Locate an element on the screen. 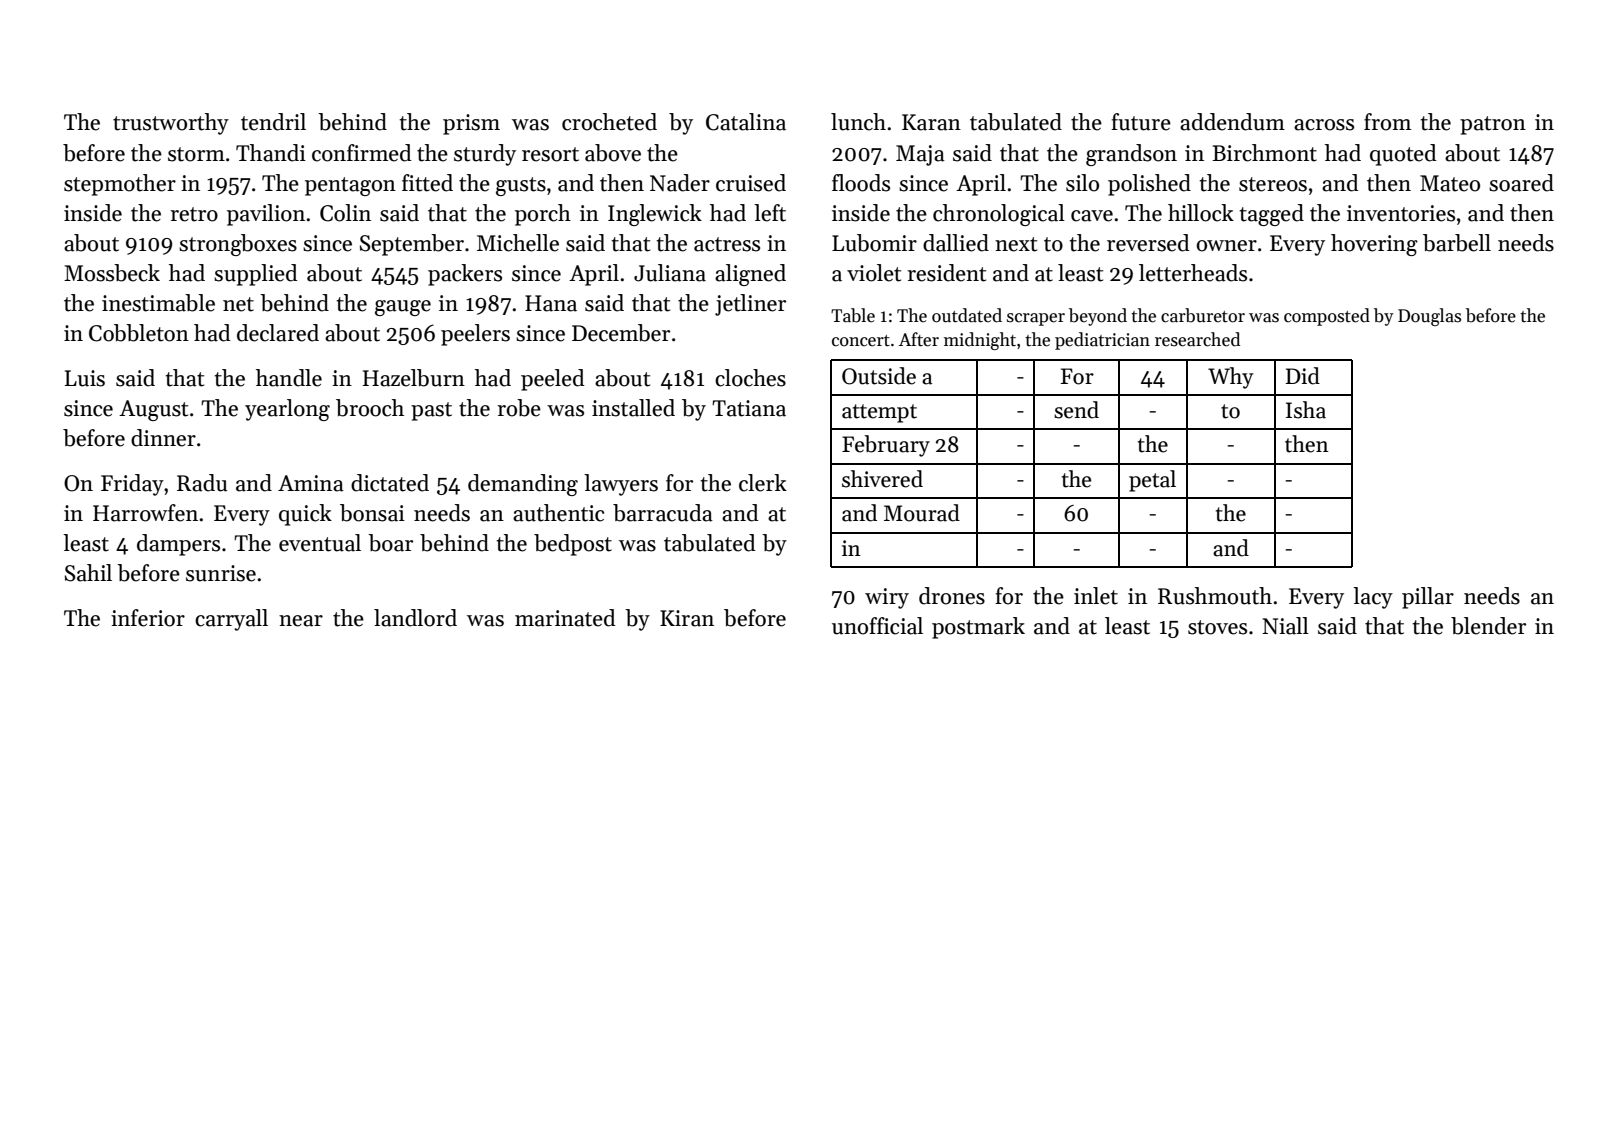 This screenshot has width=1618, height=1144. next is located at coordinates (1016, 244).
